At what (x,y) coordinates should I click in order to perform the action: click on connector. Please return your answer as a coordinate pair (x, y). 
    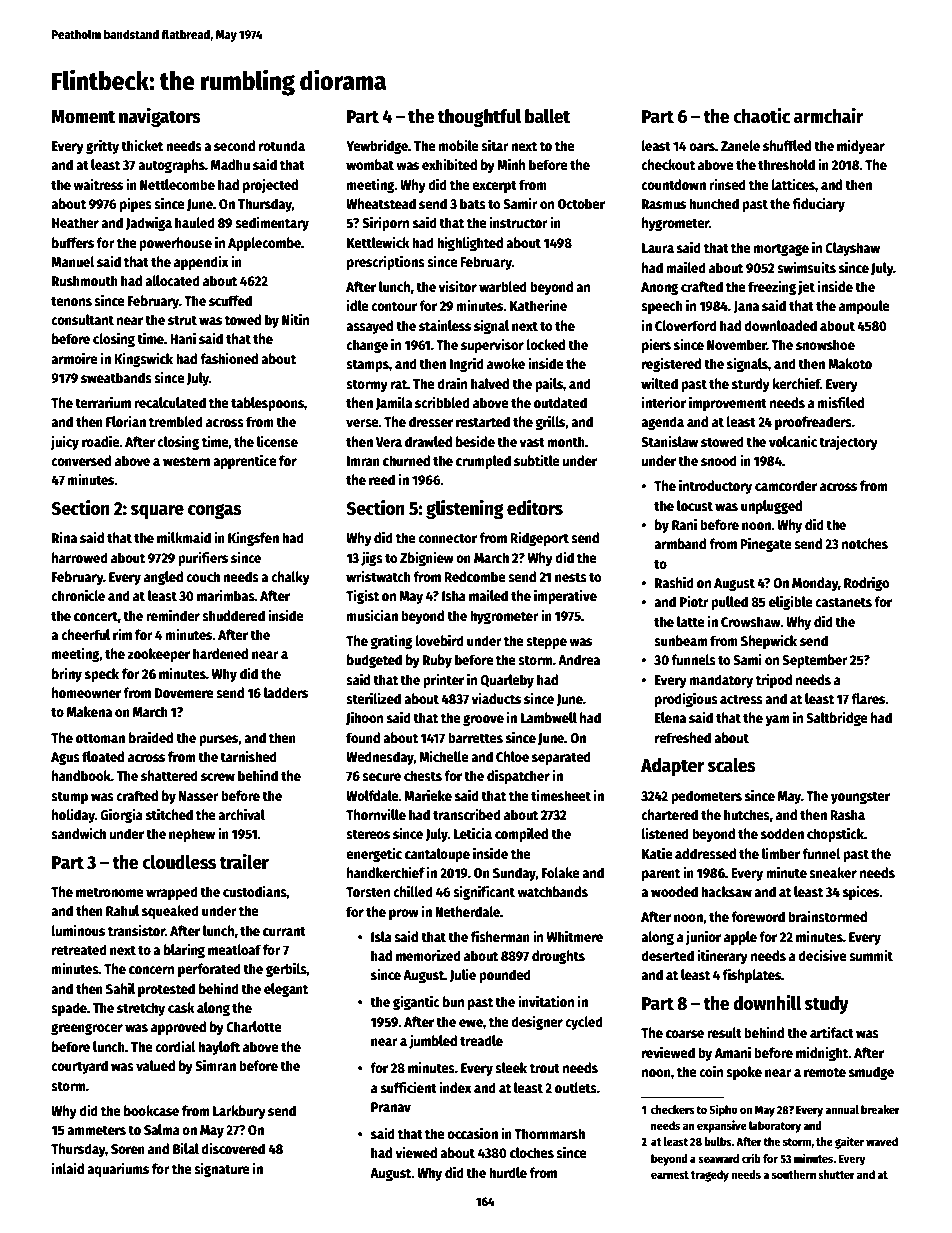
    Looking at the image, I should click on (447, 538).
